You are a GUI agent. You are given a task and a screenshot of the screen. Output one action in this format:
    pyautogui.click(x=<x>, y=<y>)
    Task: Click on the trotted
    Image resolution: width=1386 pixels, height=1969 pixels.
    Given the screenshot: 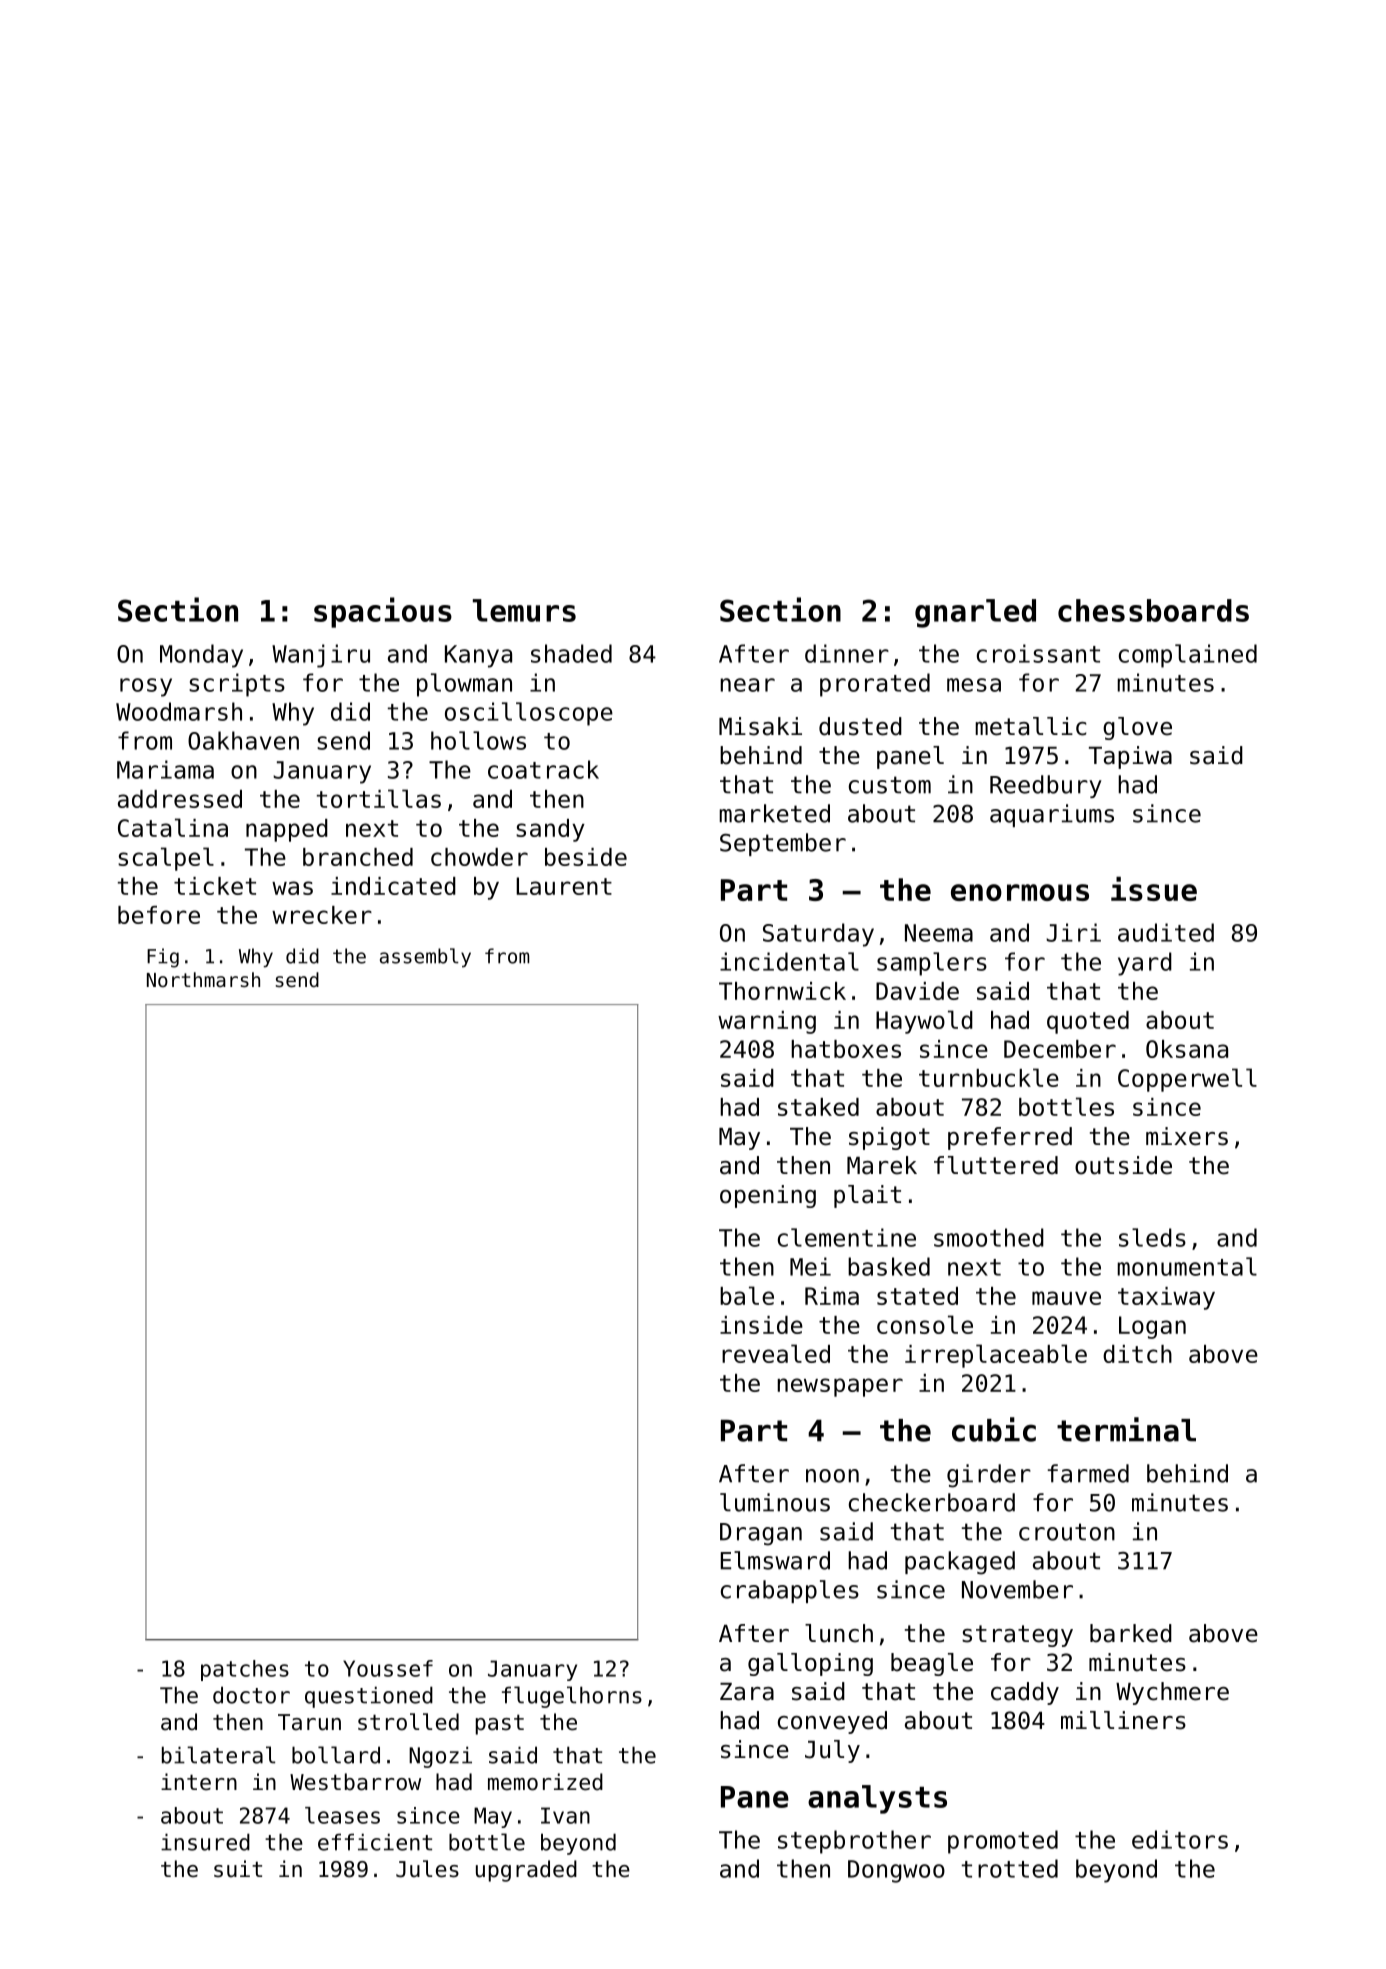 What is the action you would take?
    pyautogui.click(x=1010, y=1868)
